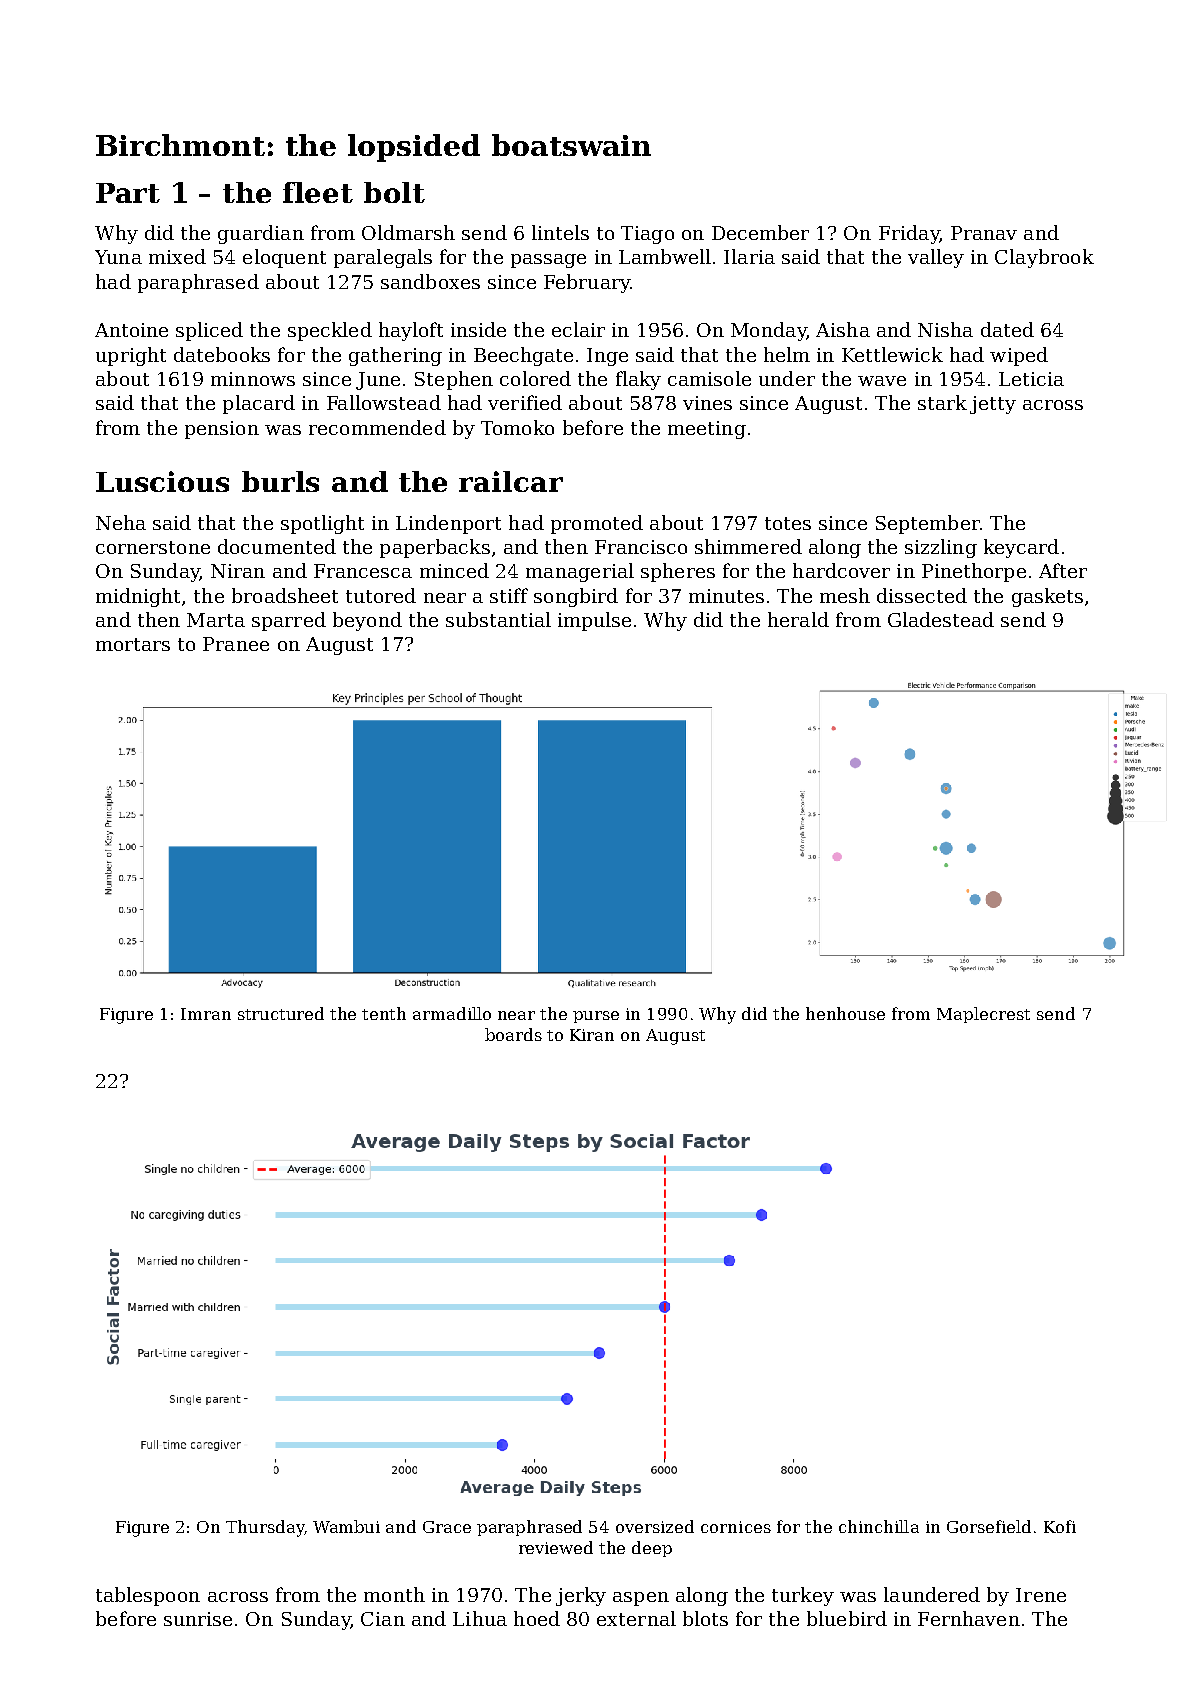  Describe the element at coordinates (346, 1526) in the document. I see `Wambui` at that location.
